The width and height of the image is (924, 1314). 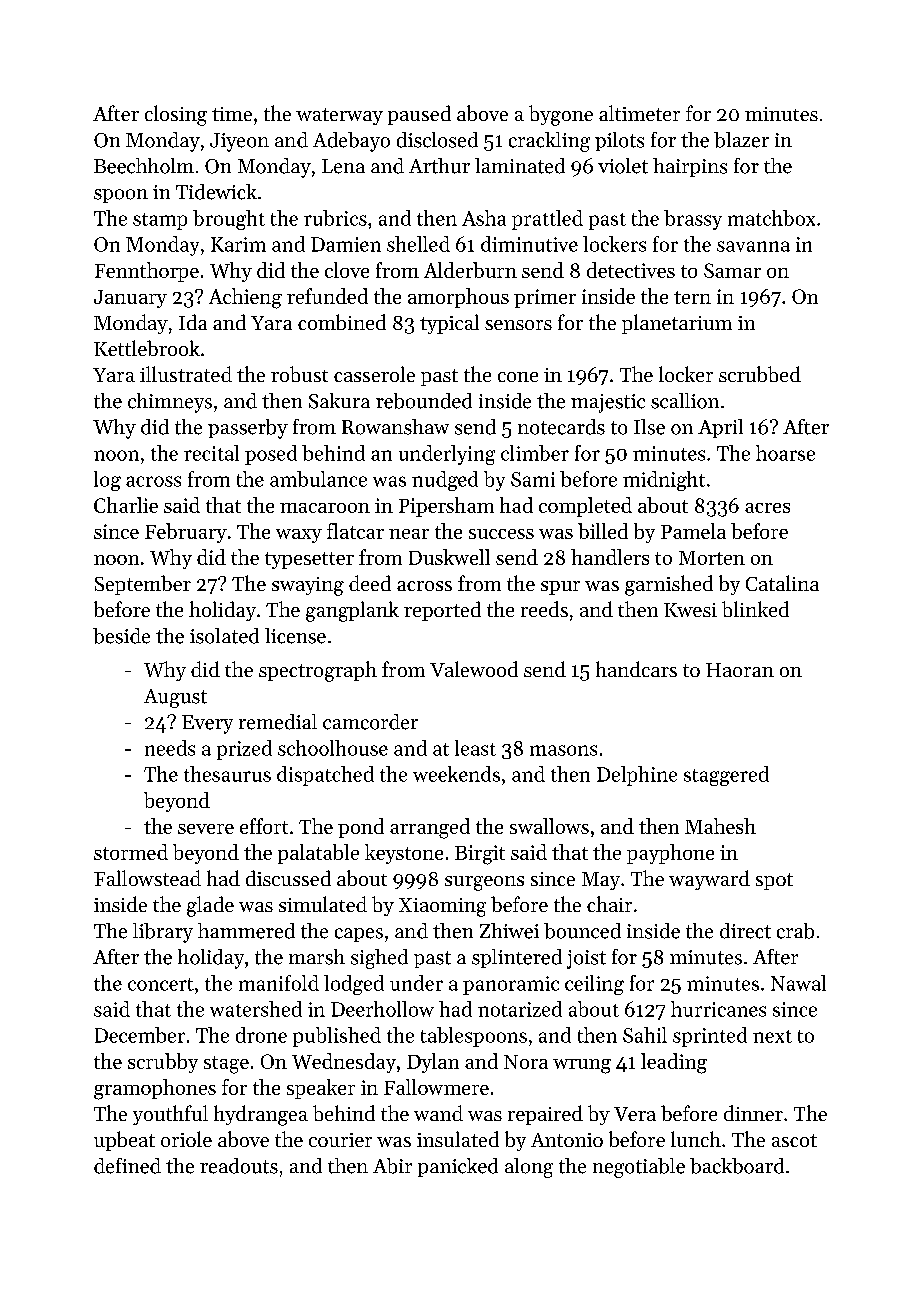 I want to click on Jiyeon, so click(x=239, y=142).
